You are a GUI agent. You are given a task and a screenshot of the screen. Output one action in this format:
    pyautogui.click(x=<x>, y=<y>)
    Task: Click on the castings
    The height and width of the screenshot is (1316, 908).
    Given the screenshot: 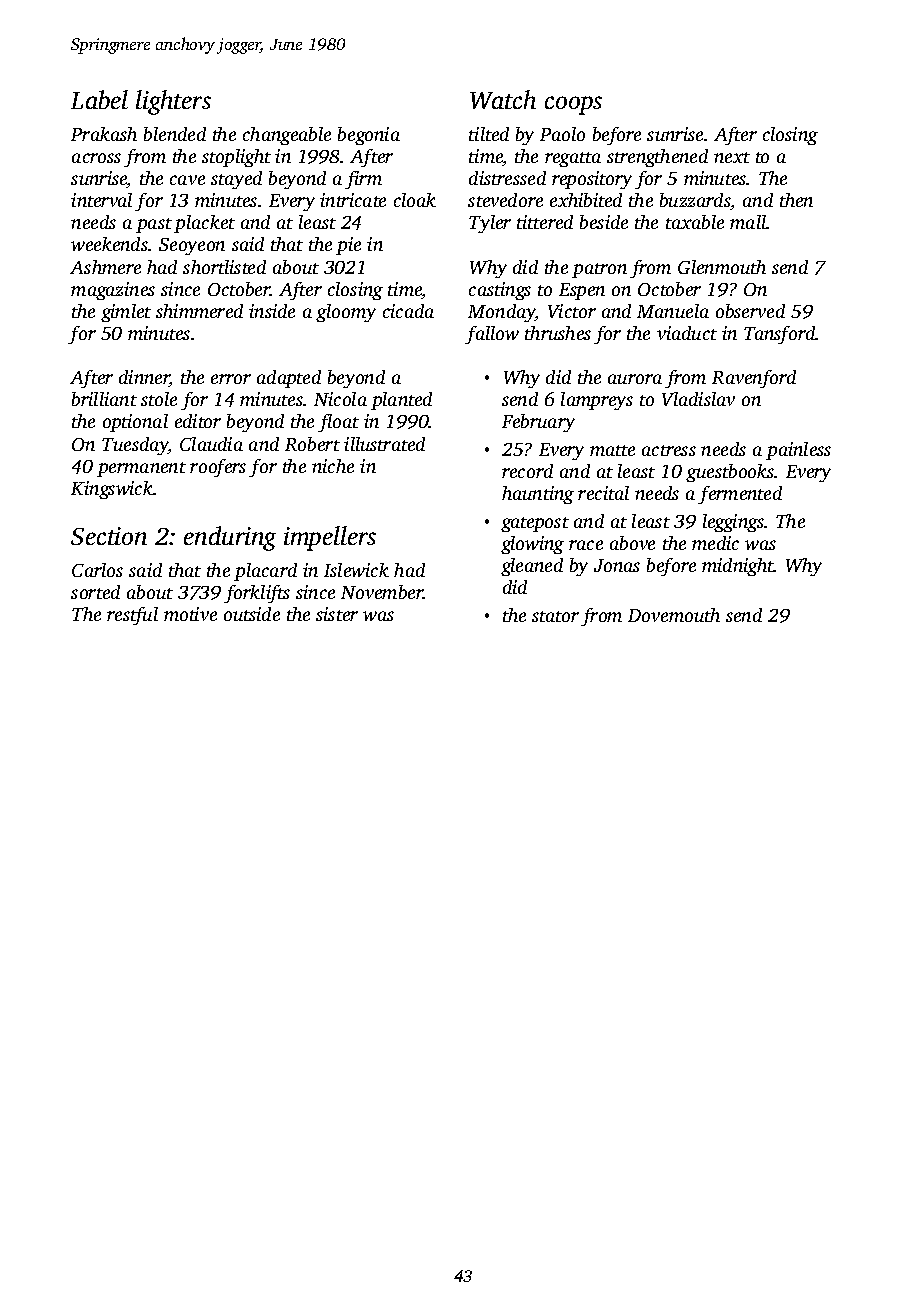 What is the action you would take?
    pyautogui.click(x=500, y=291)
